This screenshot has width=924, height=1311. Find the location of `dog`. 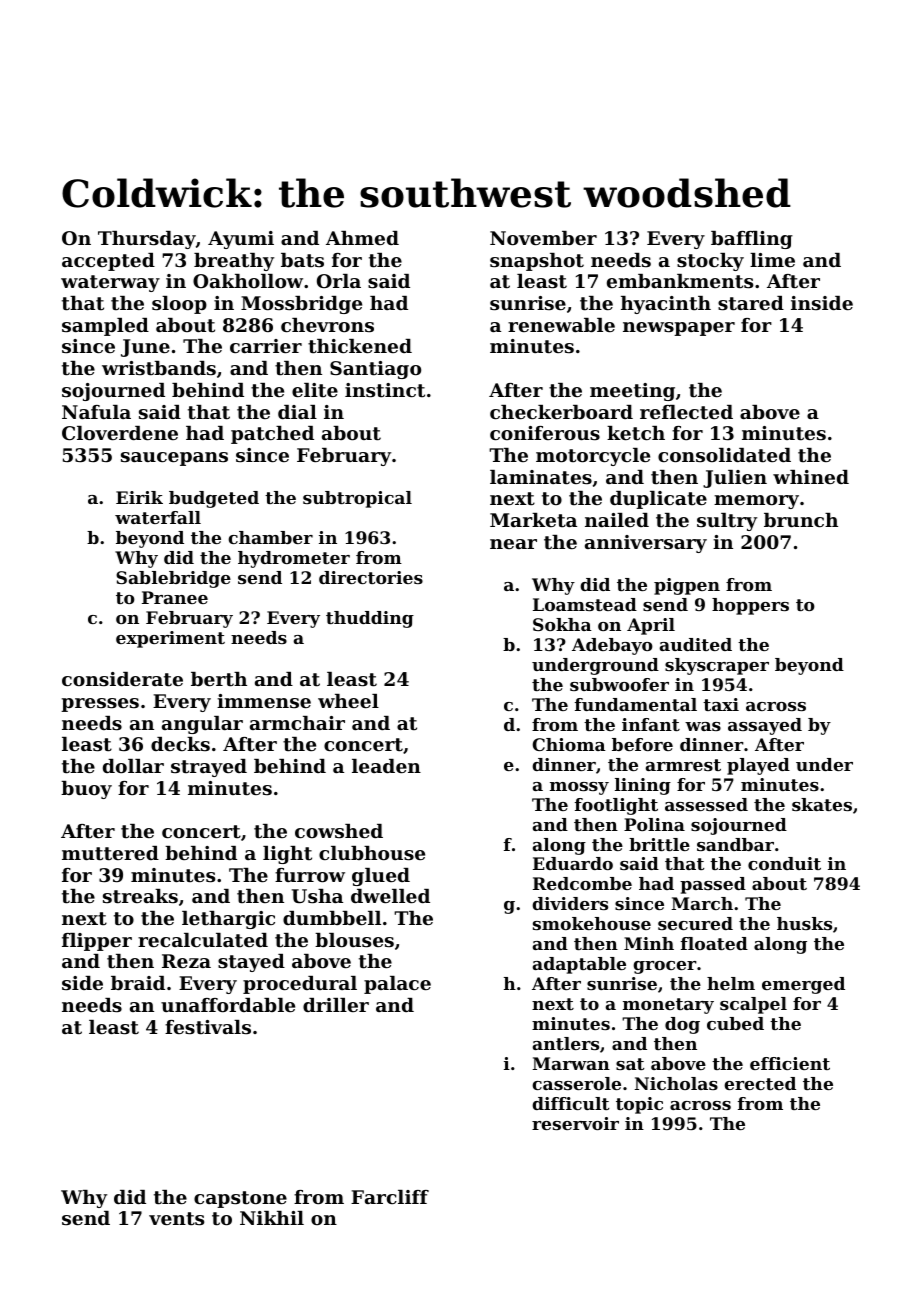

dog is located at coordinates (682, 1025).
